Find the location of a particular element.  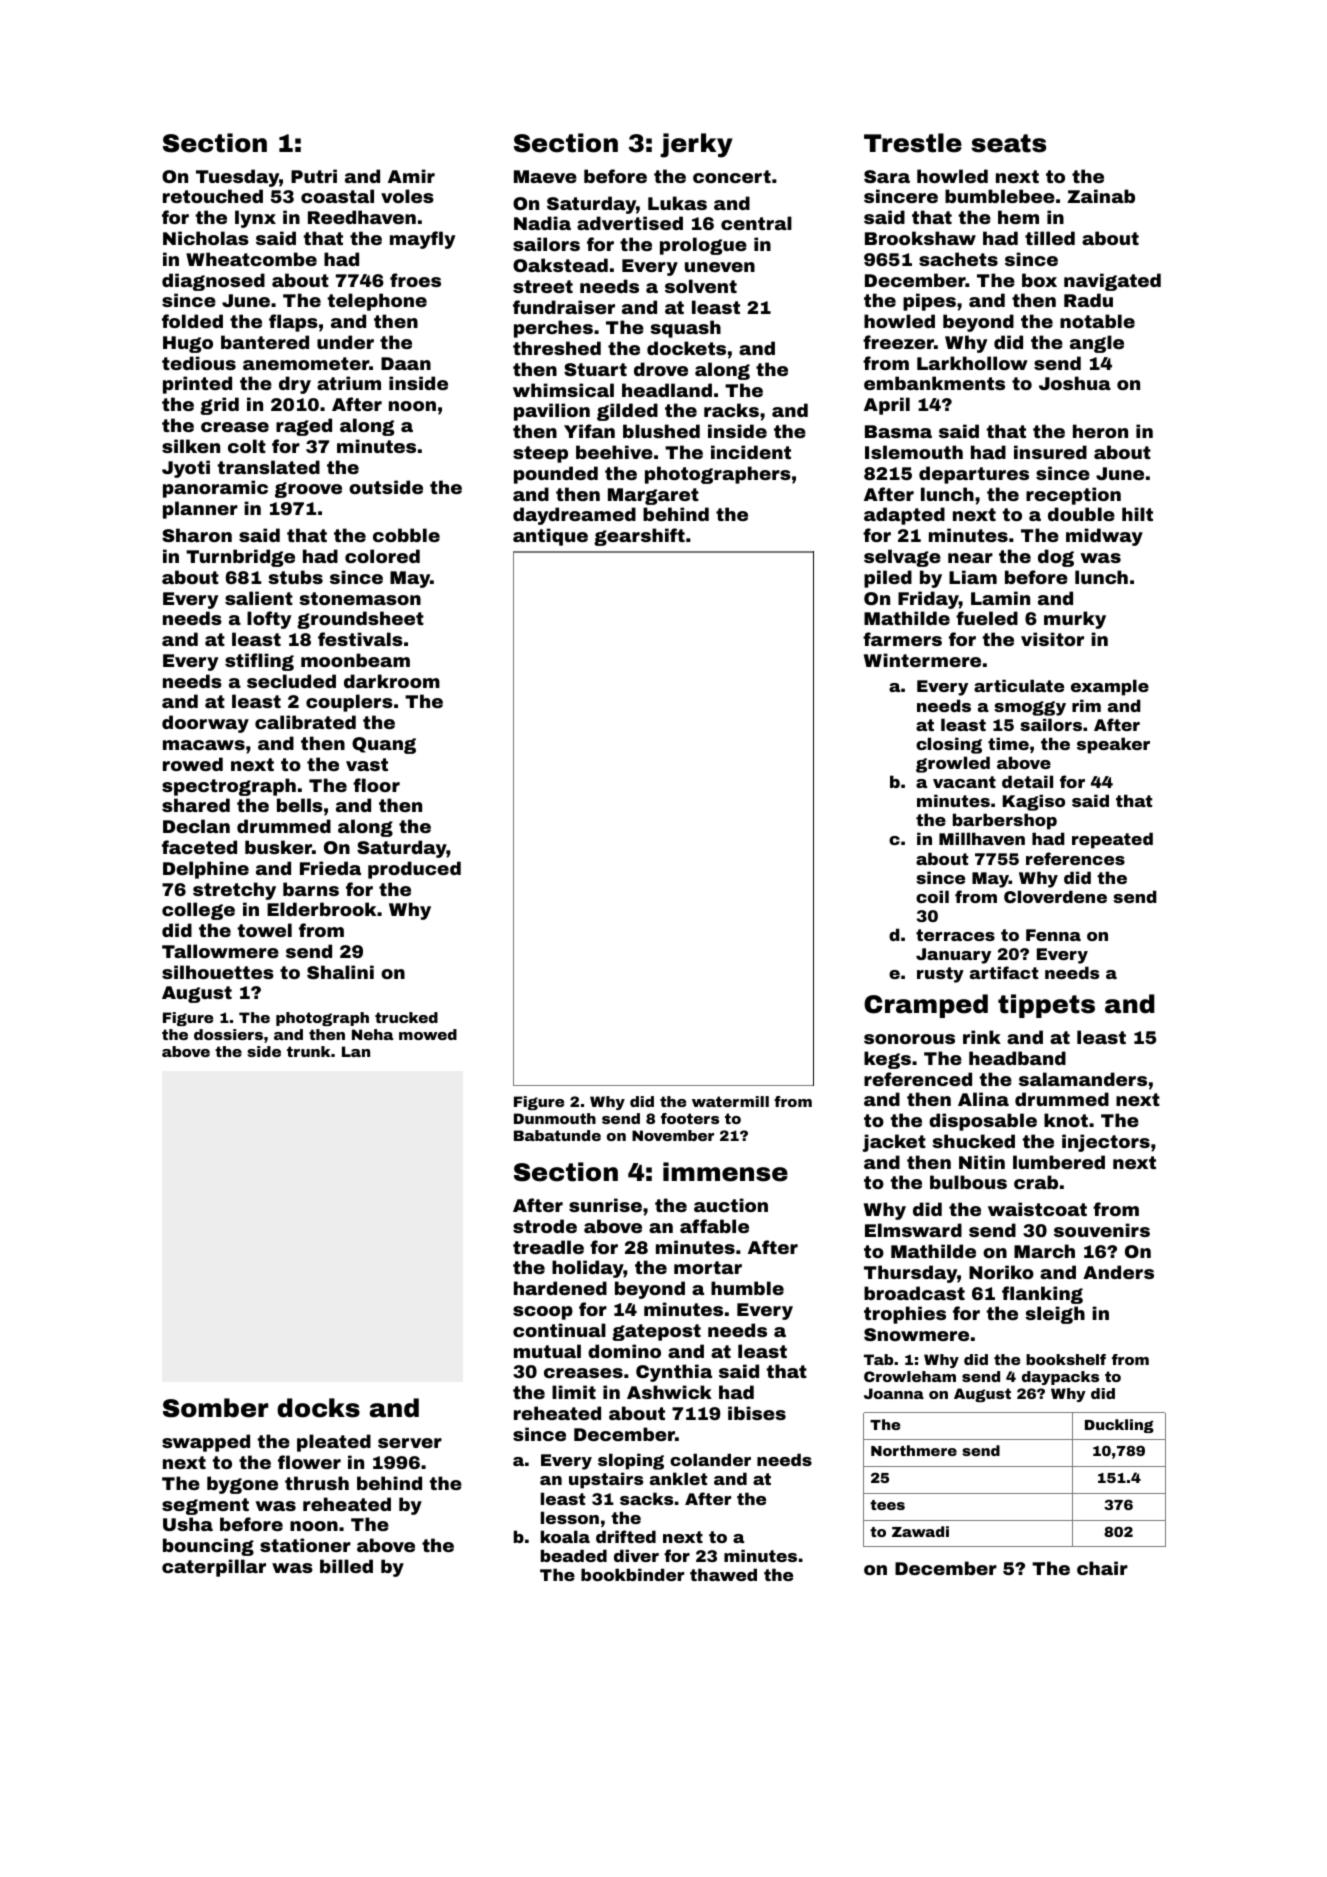

bulbous is located at coordinates (968, 1182).
